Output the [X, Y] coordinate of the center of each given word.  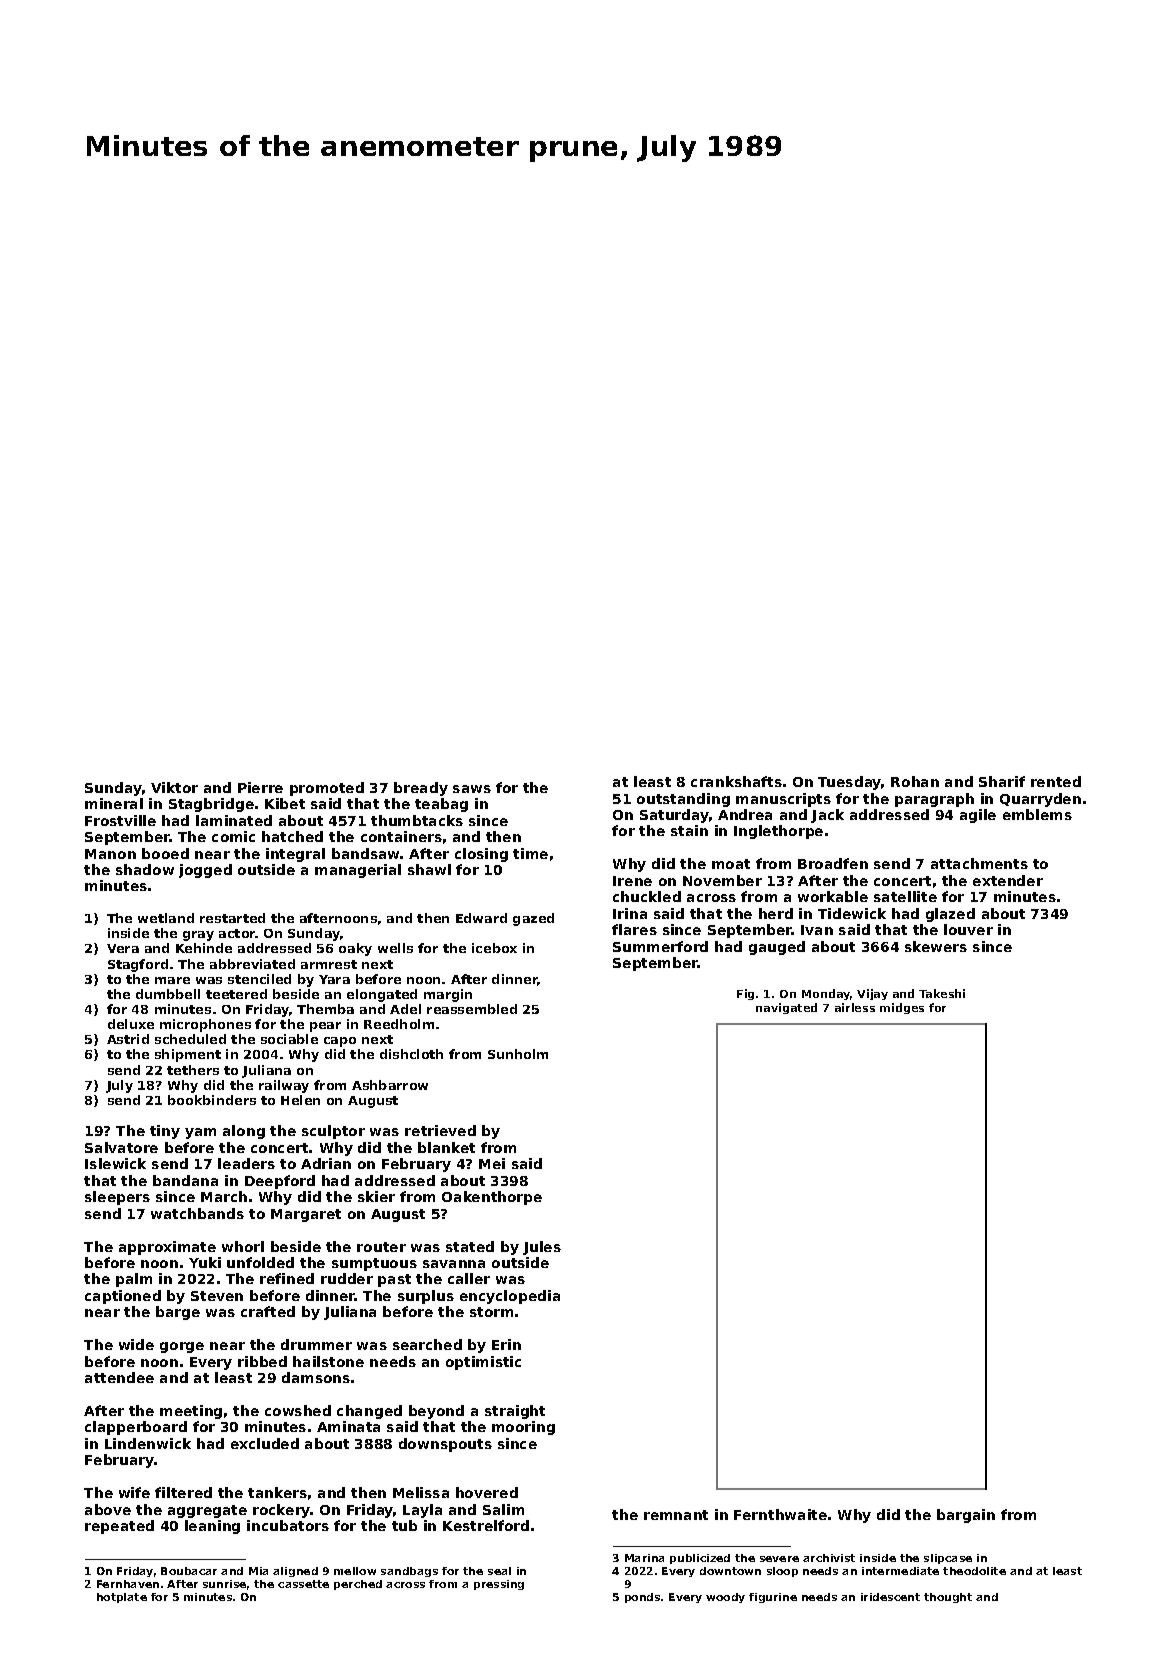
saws [472, 789]
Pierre [260, 787]
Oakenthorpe [492, 1198]
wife [134, 1492]
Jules [542, 1248]
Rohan [915, 781]
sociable [289, 1039]
